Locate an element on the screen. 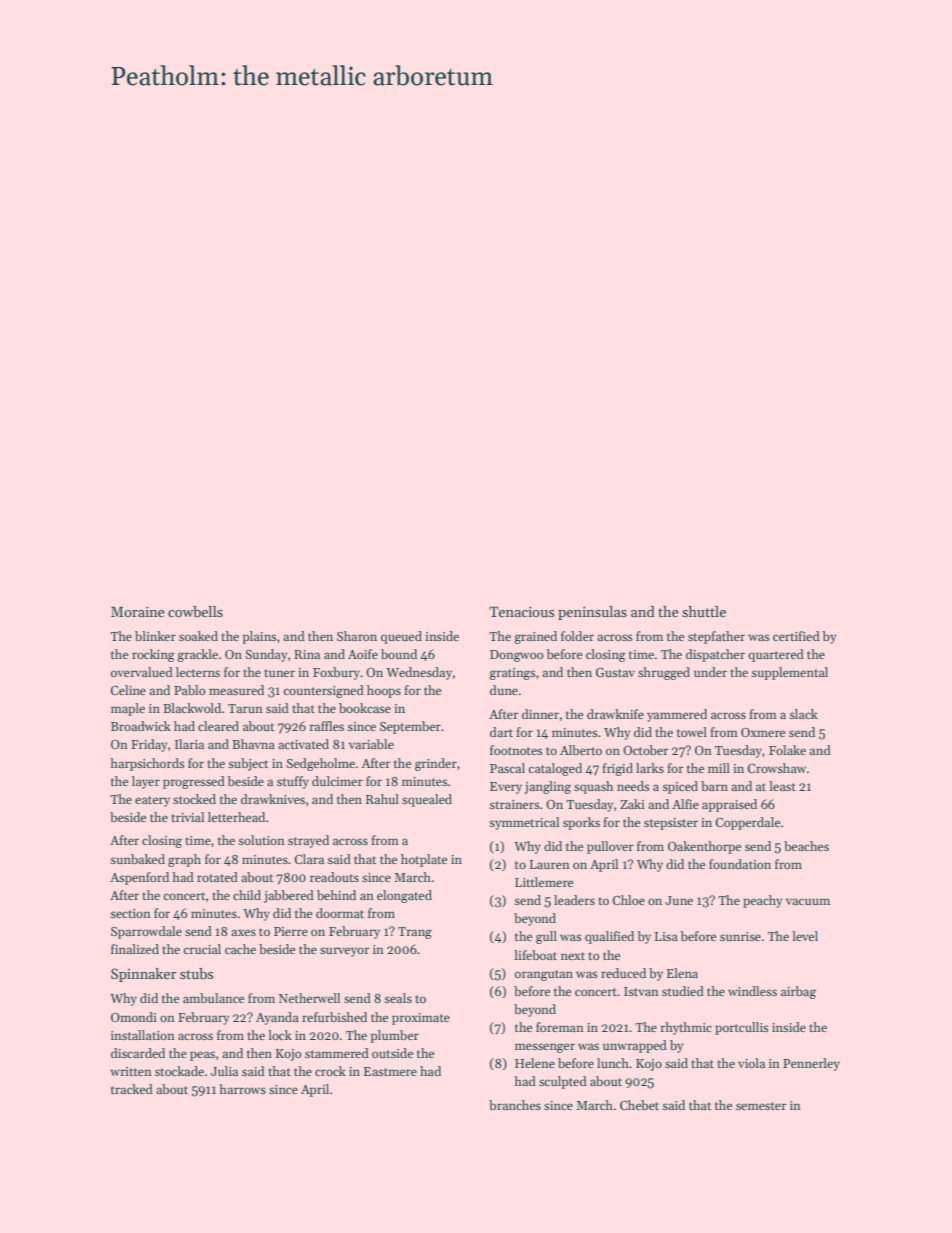  peninsulas is located at coordinates (592, 613).
